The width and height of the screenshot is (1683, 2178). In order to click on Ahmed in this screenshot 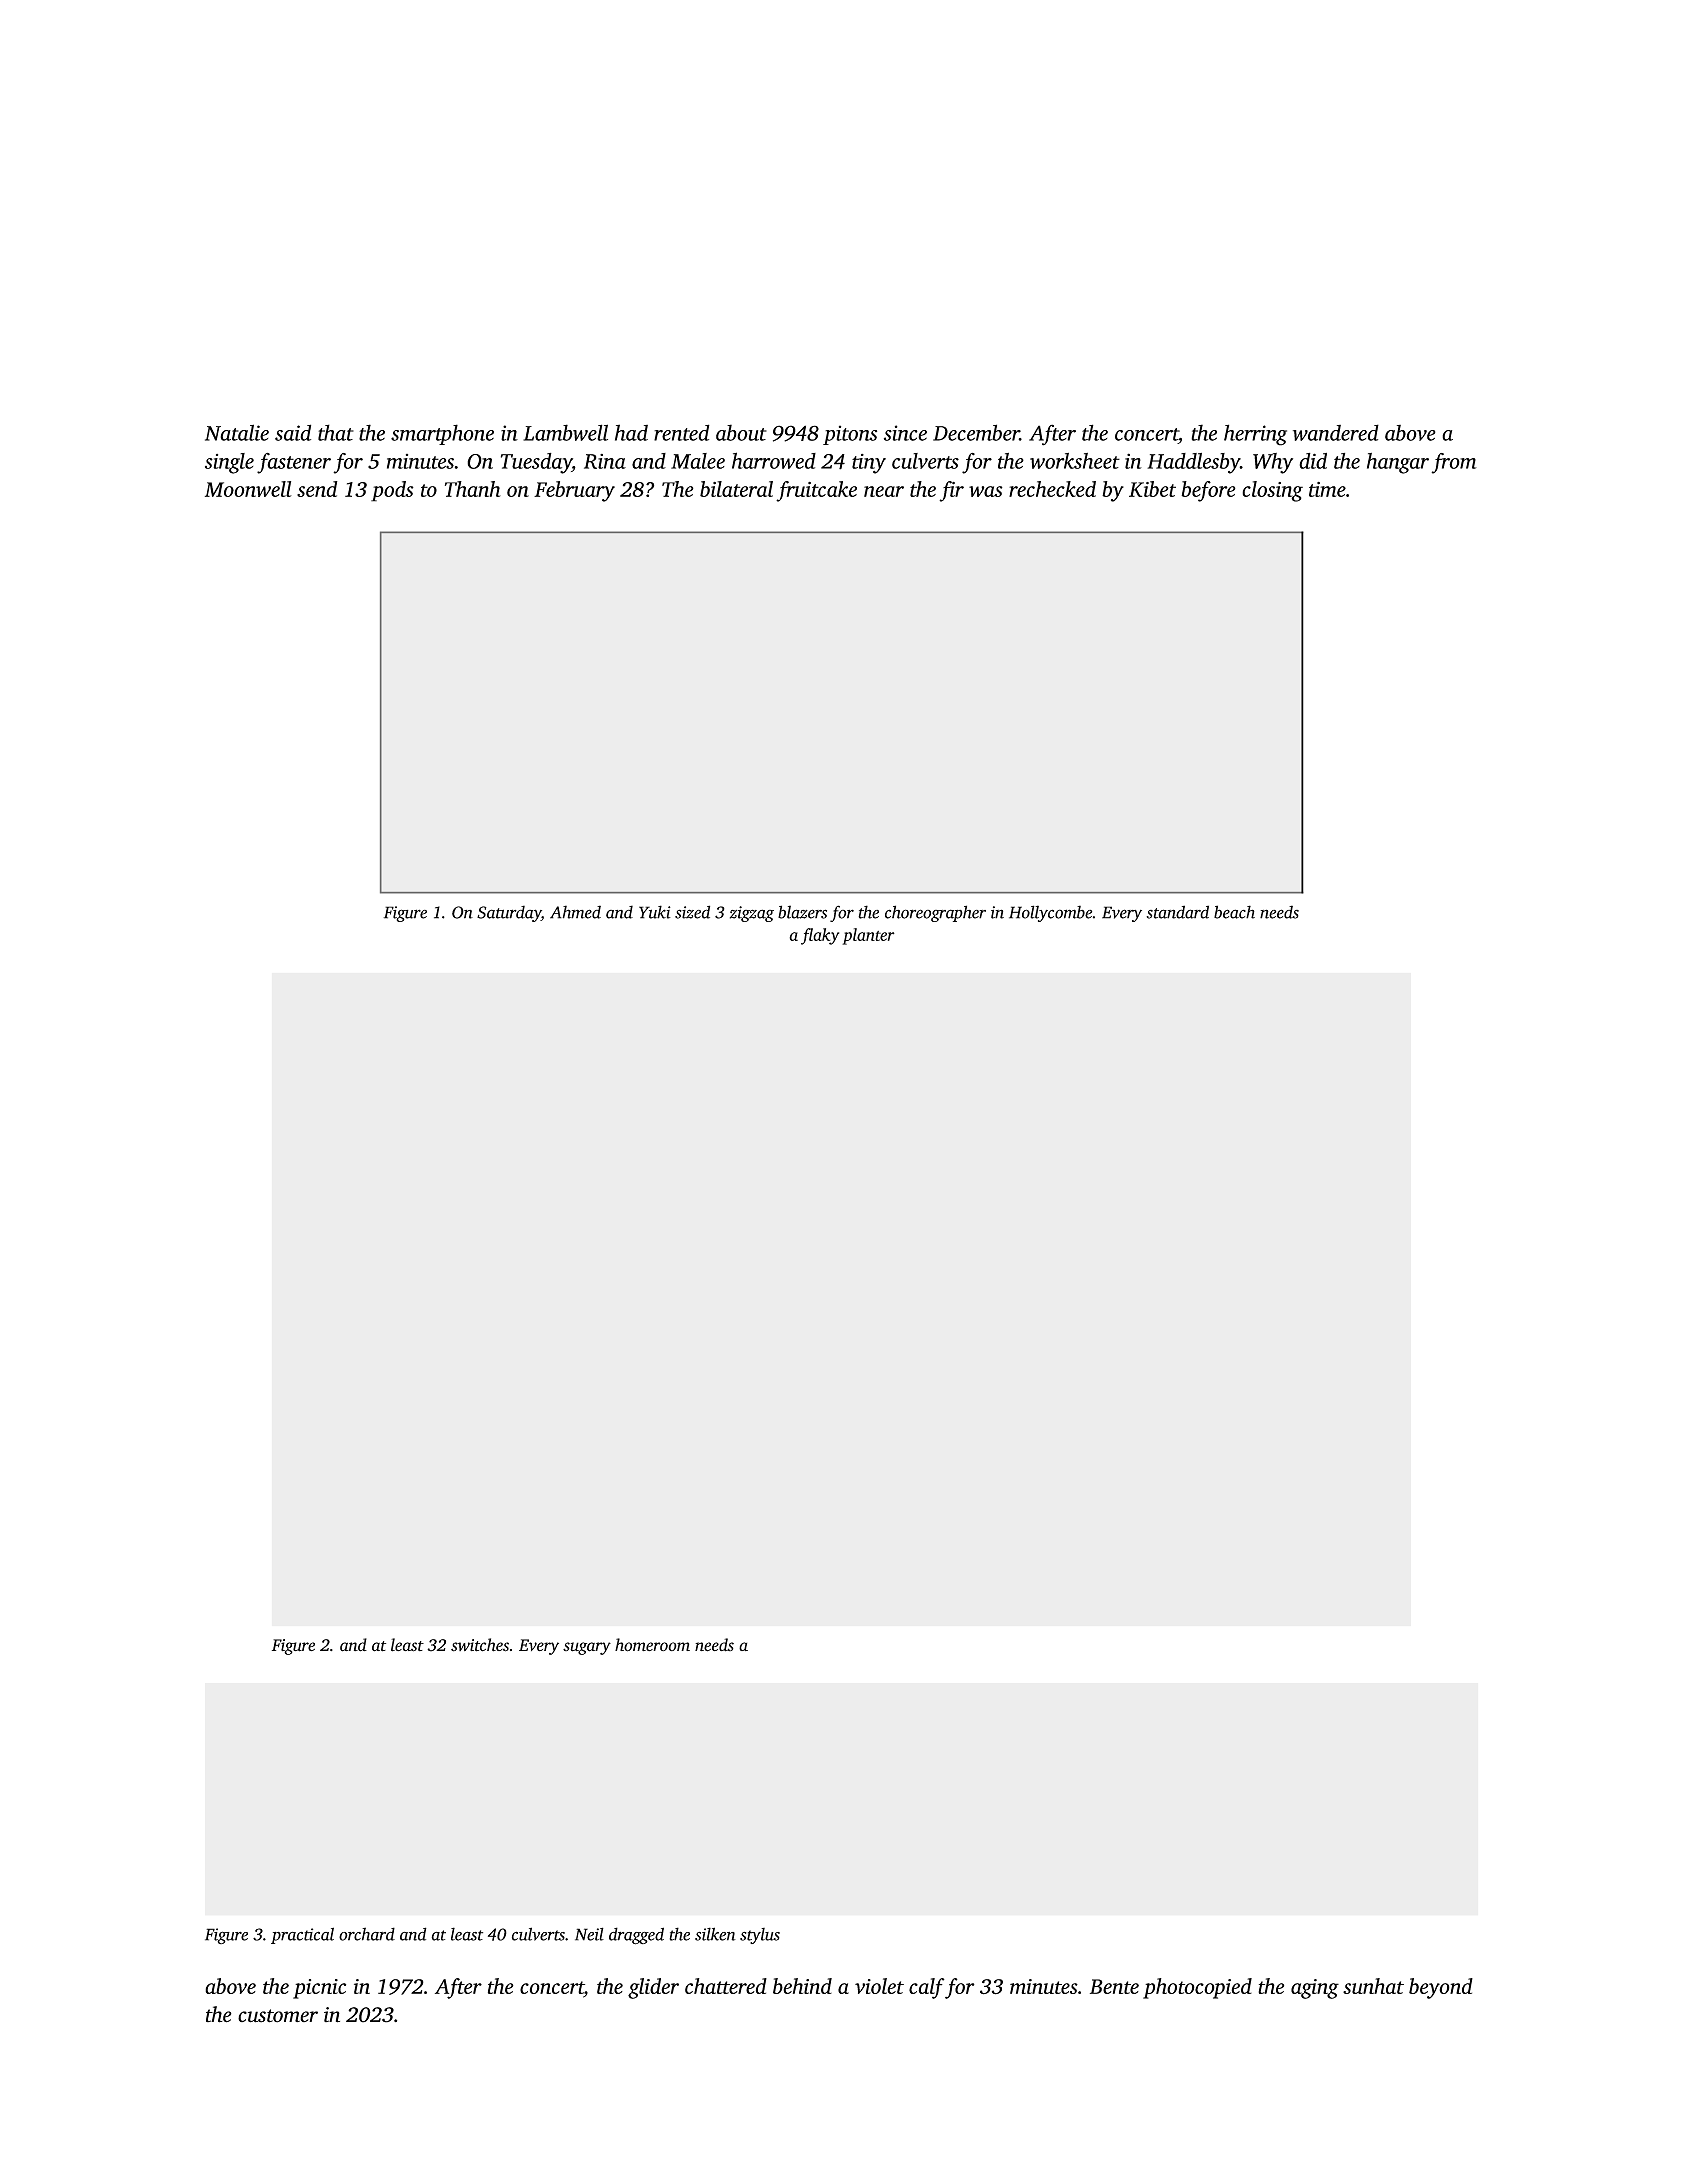, I will do `click(575, 912)`.
